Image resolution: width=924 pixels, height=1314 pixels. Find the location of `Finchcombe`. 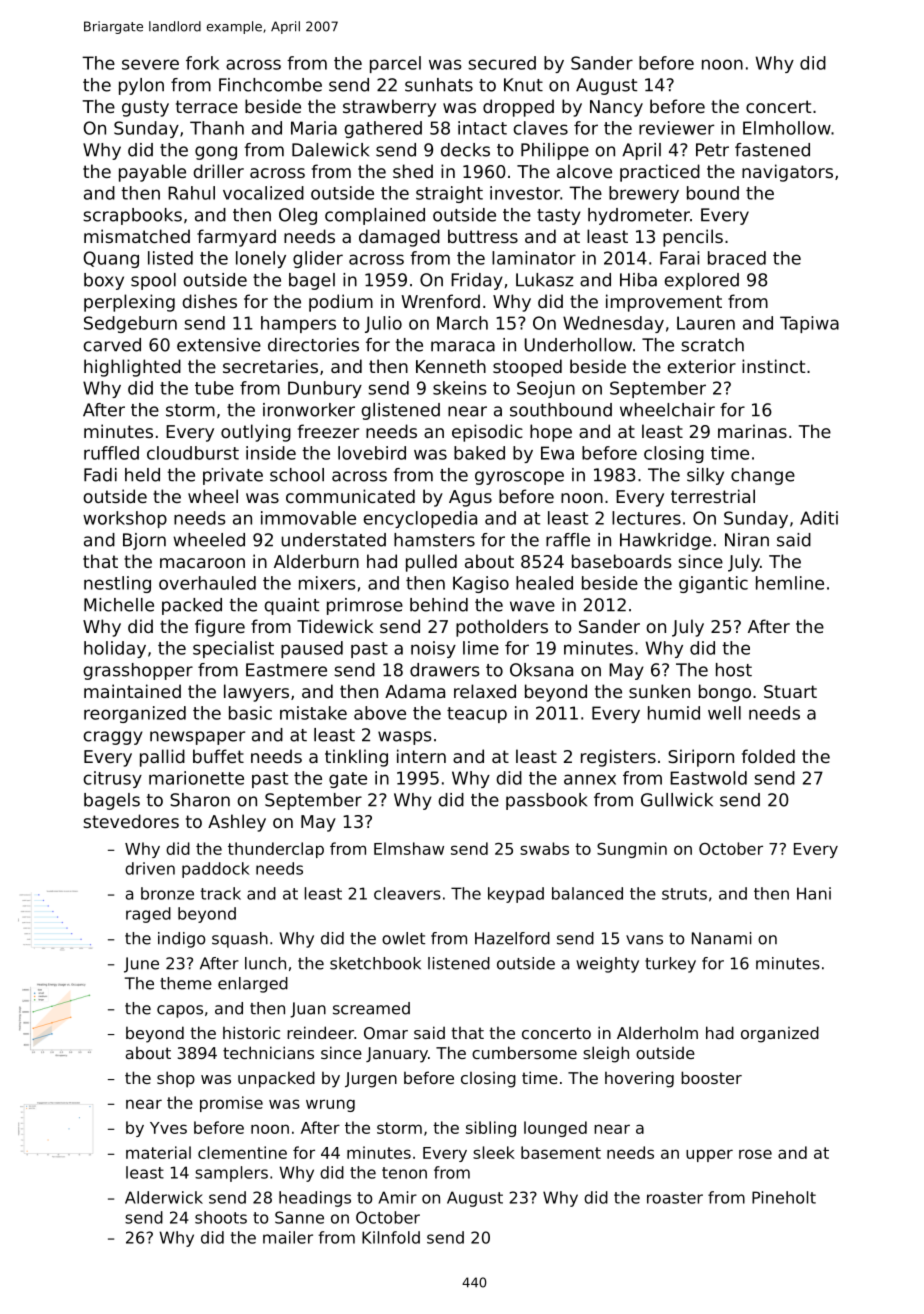

Finchcombe is located at coordinates (270, 85).
